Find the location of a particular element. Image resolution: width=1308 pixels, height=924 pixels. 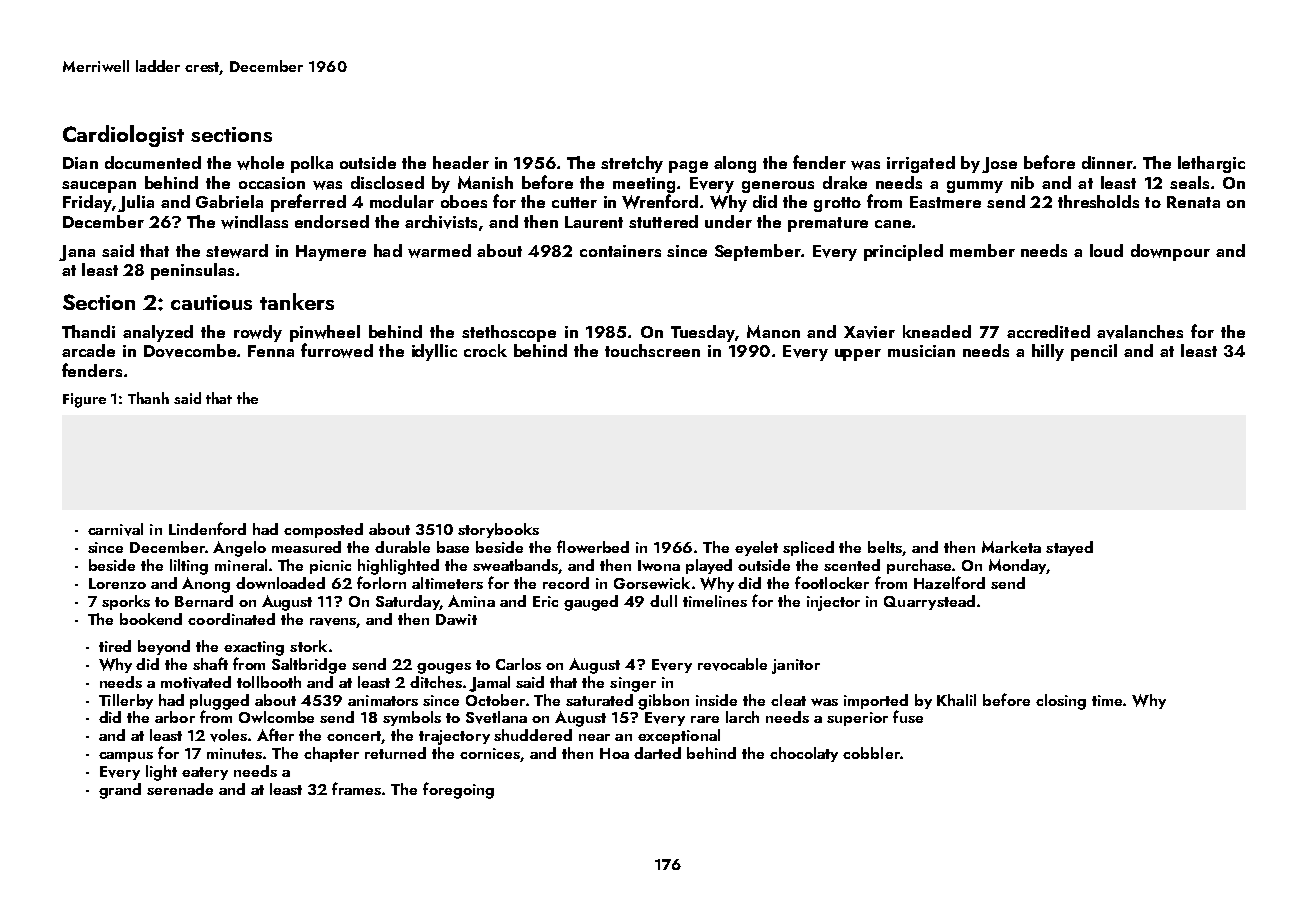

record is located at coordinates (566, 583).
